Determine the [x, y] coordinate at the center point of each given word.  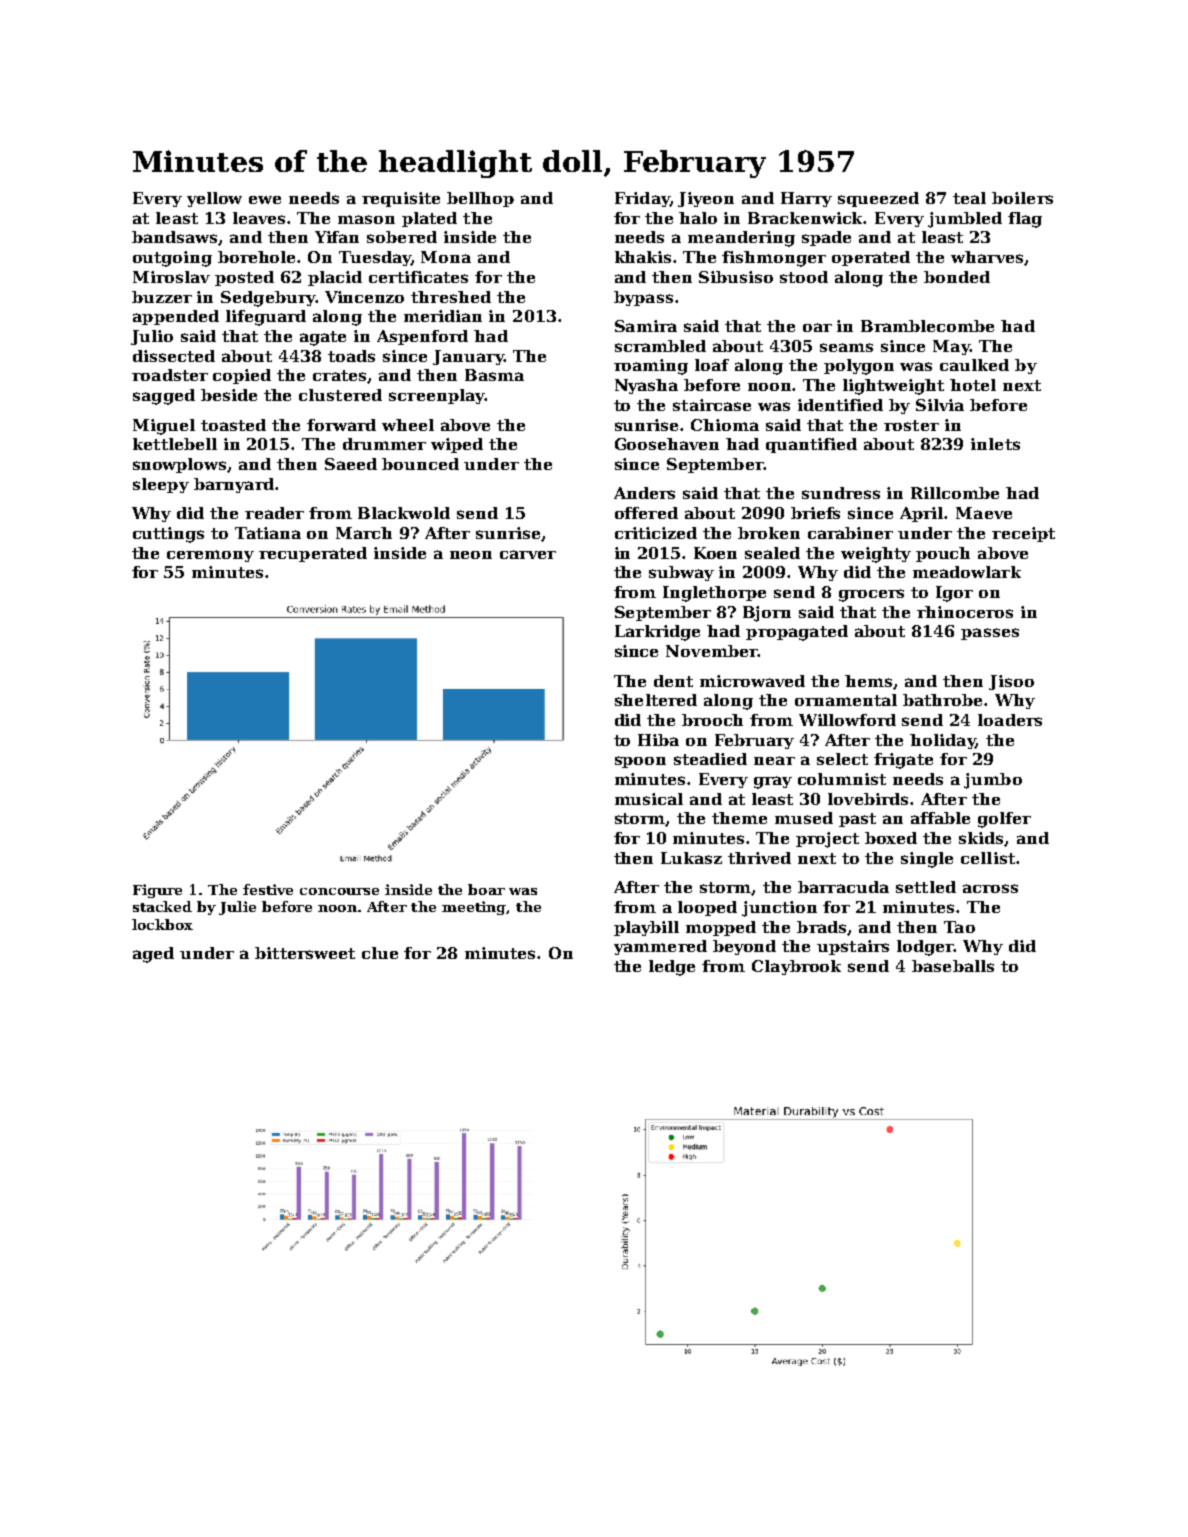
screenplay [436, 396]
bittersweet [305, 953]
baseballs [953, 966]
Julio [152, 337]
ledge [672, 968]
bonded [957, 277]
